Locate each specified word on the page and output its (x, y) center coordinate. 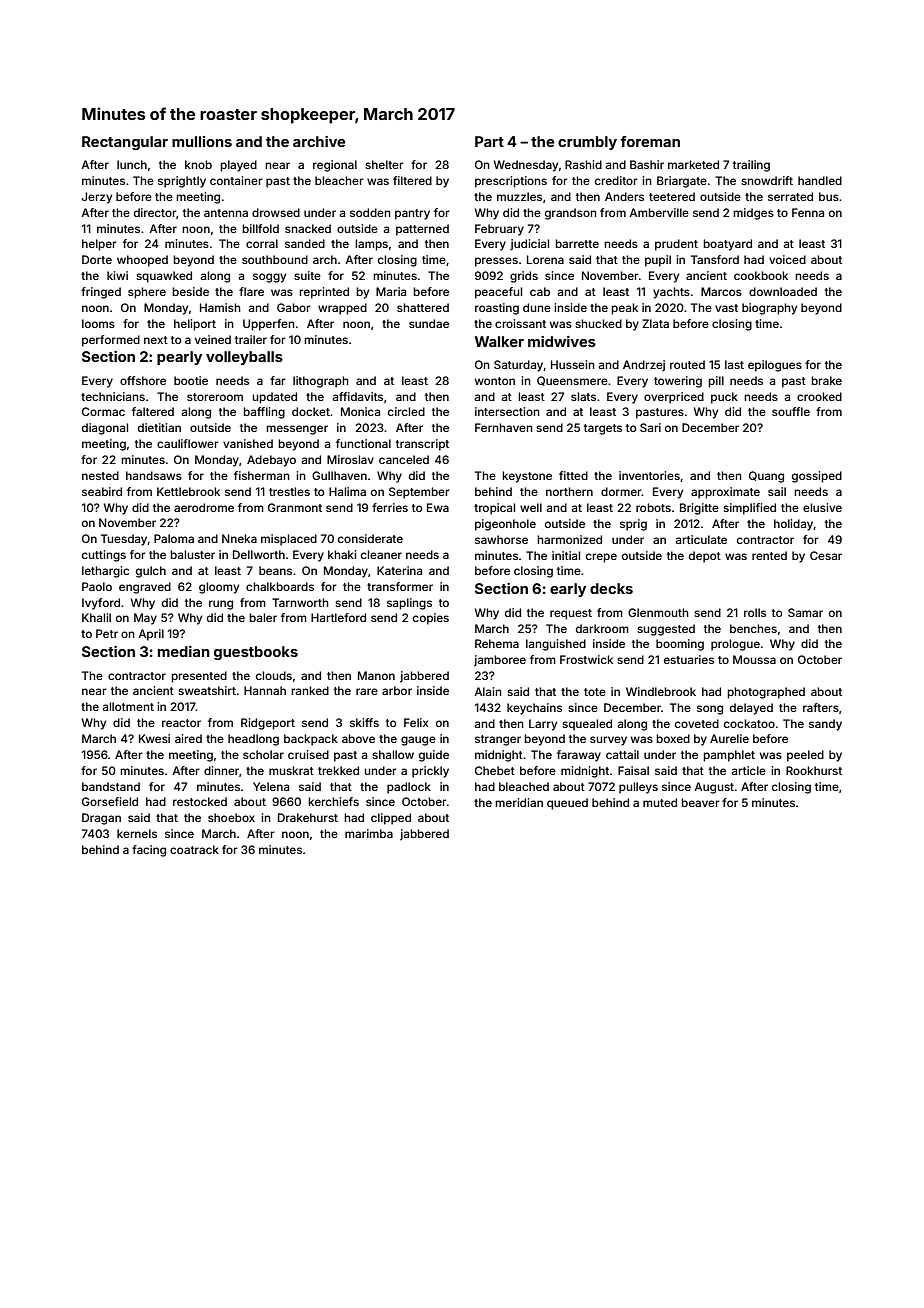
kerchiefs (333, 801)
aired (188, 738)
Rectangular (125, 143)
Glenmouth (658, 612)
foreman (650, 141)
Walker (499, 341)
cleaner (381, 554)
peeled (805, 756)
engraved (145, 588)
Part (489, 141)
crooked (819, 396)
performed (111, 341)
